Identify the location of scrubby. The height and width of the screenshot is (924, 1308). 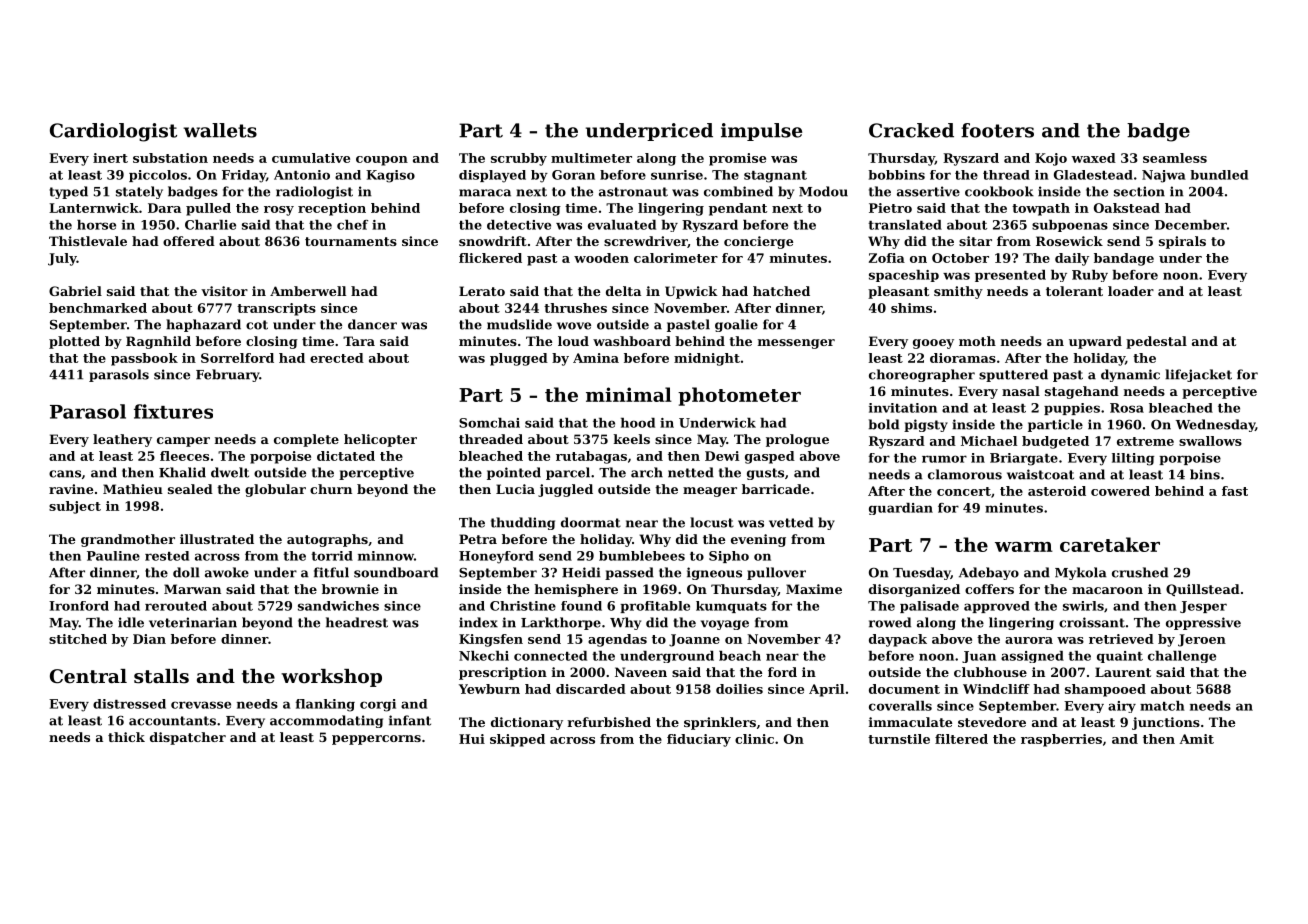
(519, 159).
